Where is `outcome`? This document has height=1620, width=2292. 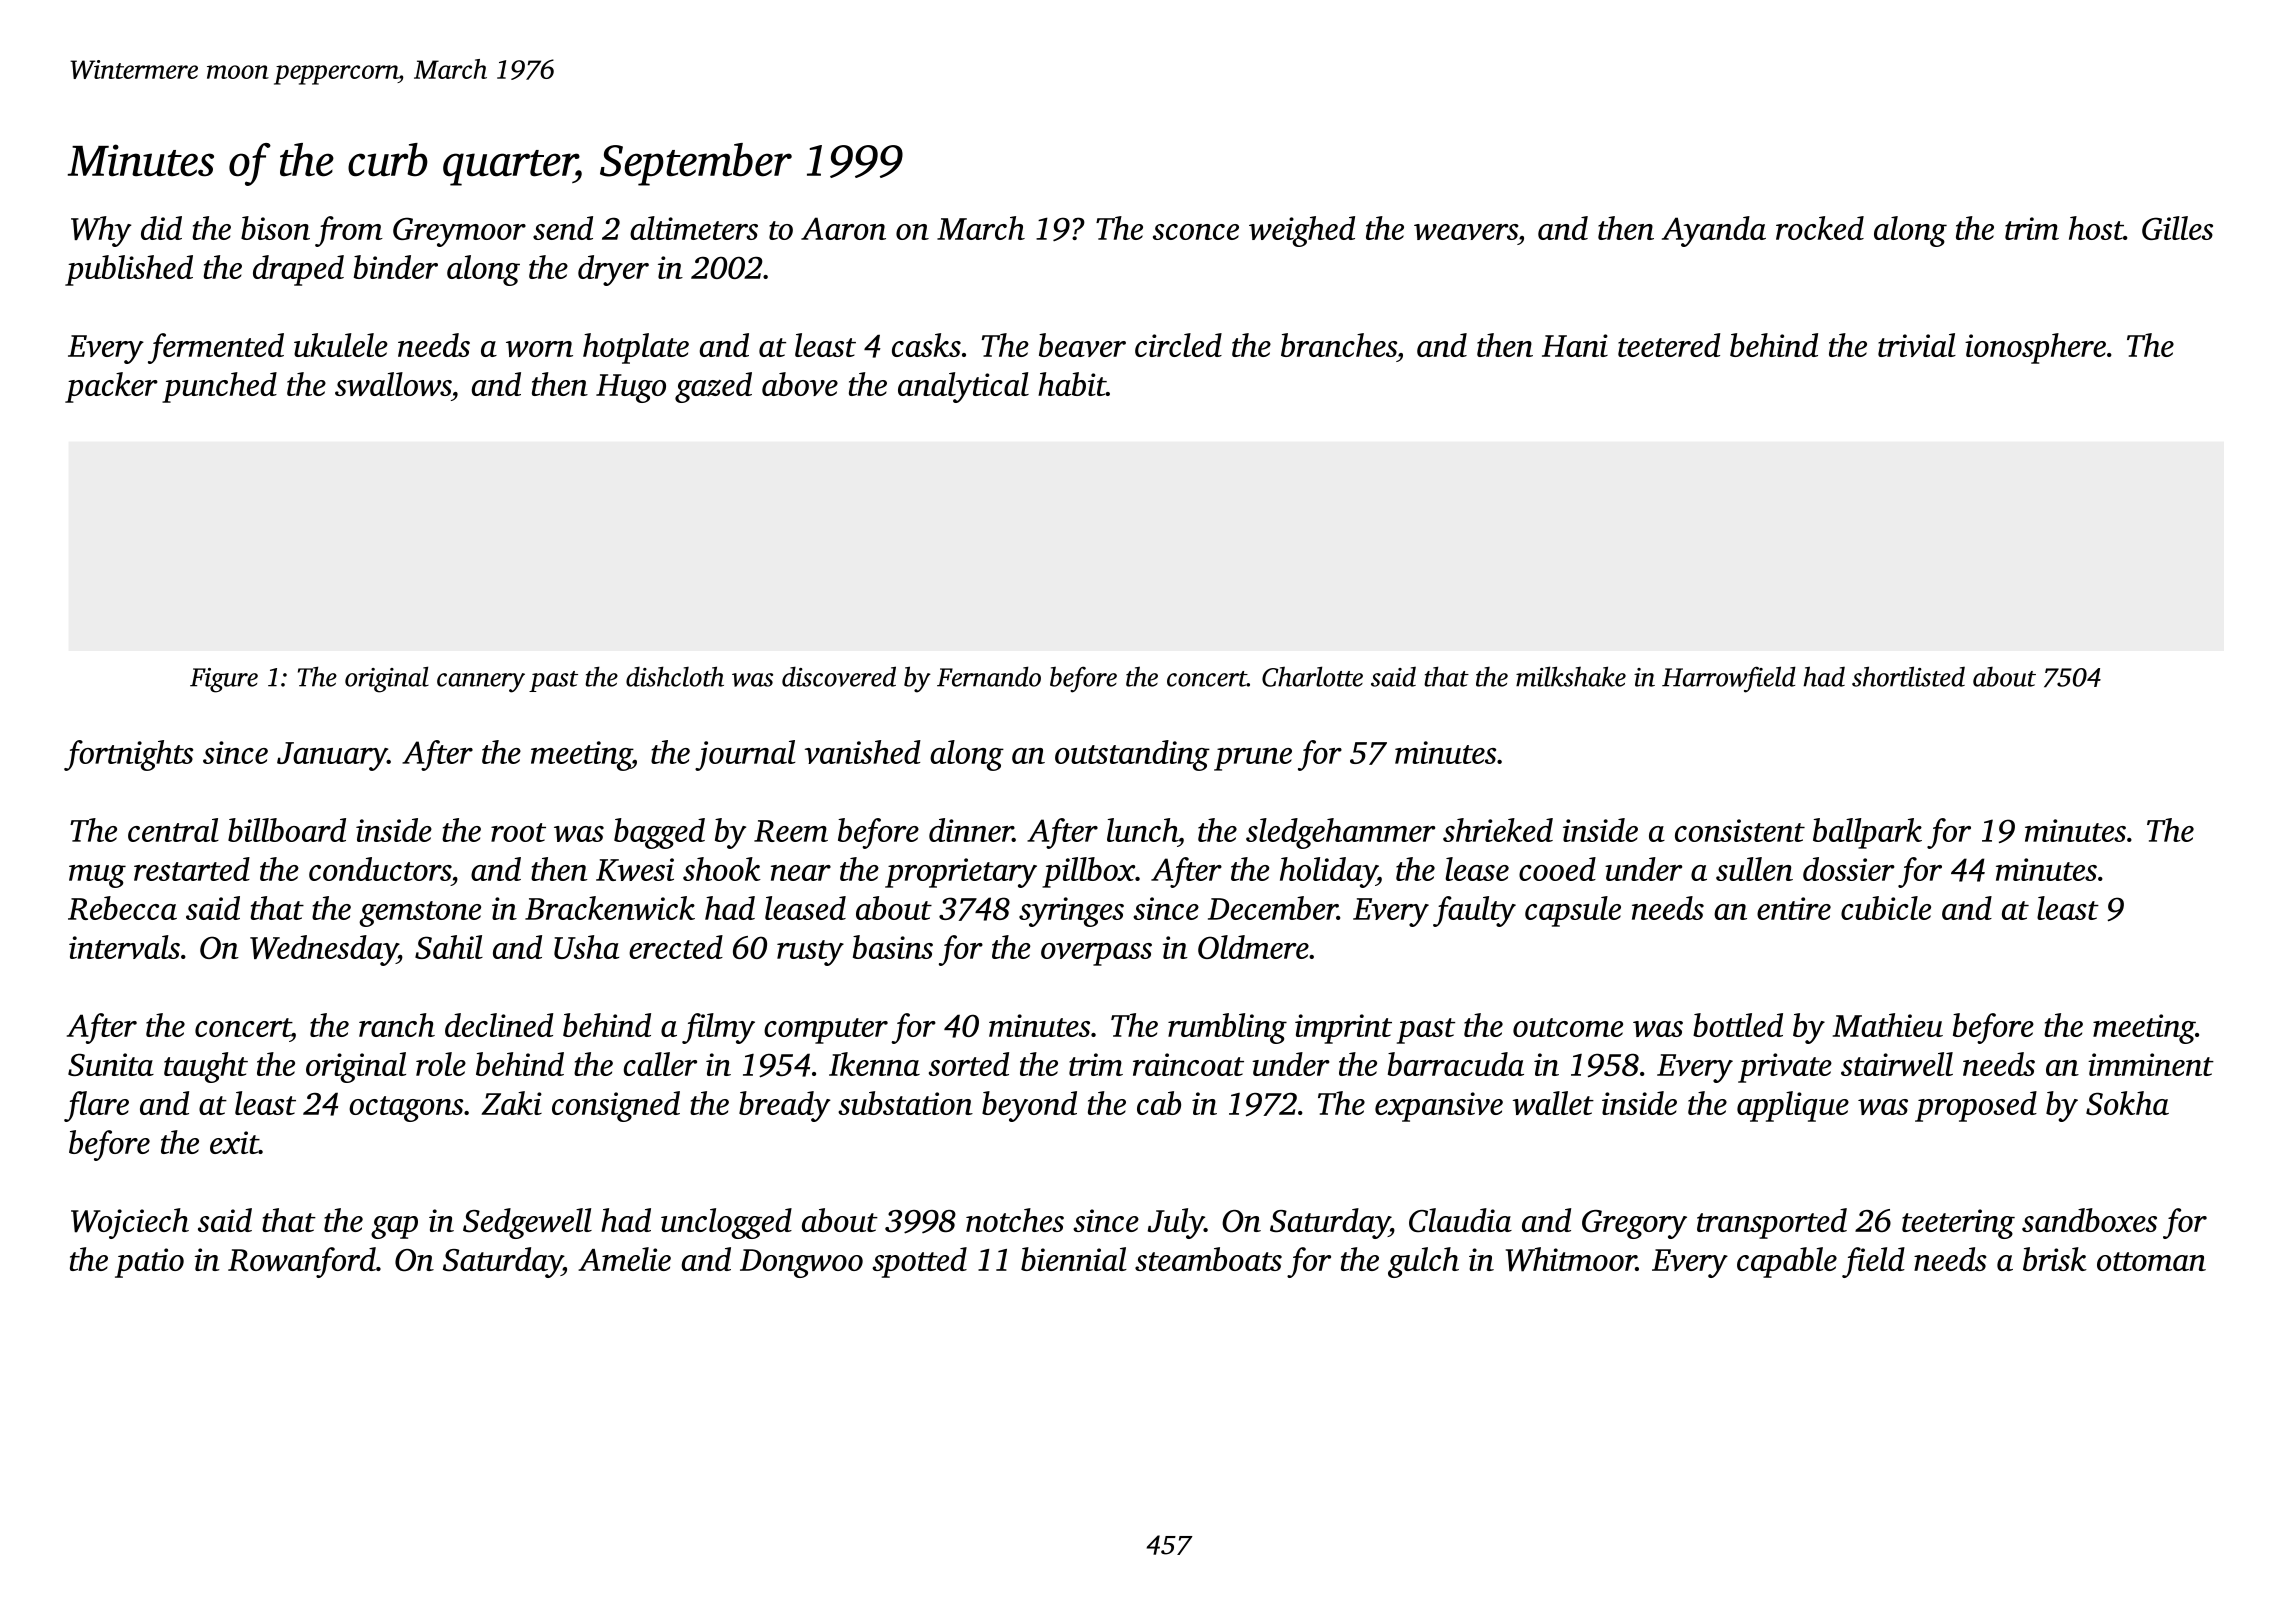
outcome is located at coordinates (1568, 1027).
